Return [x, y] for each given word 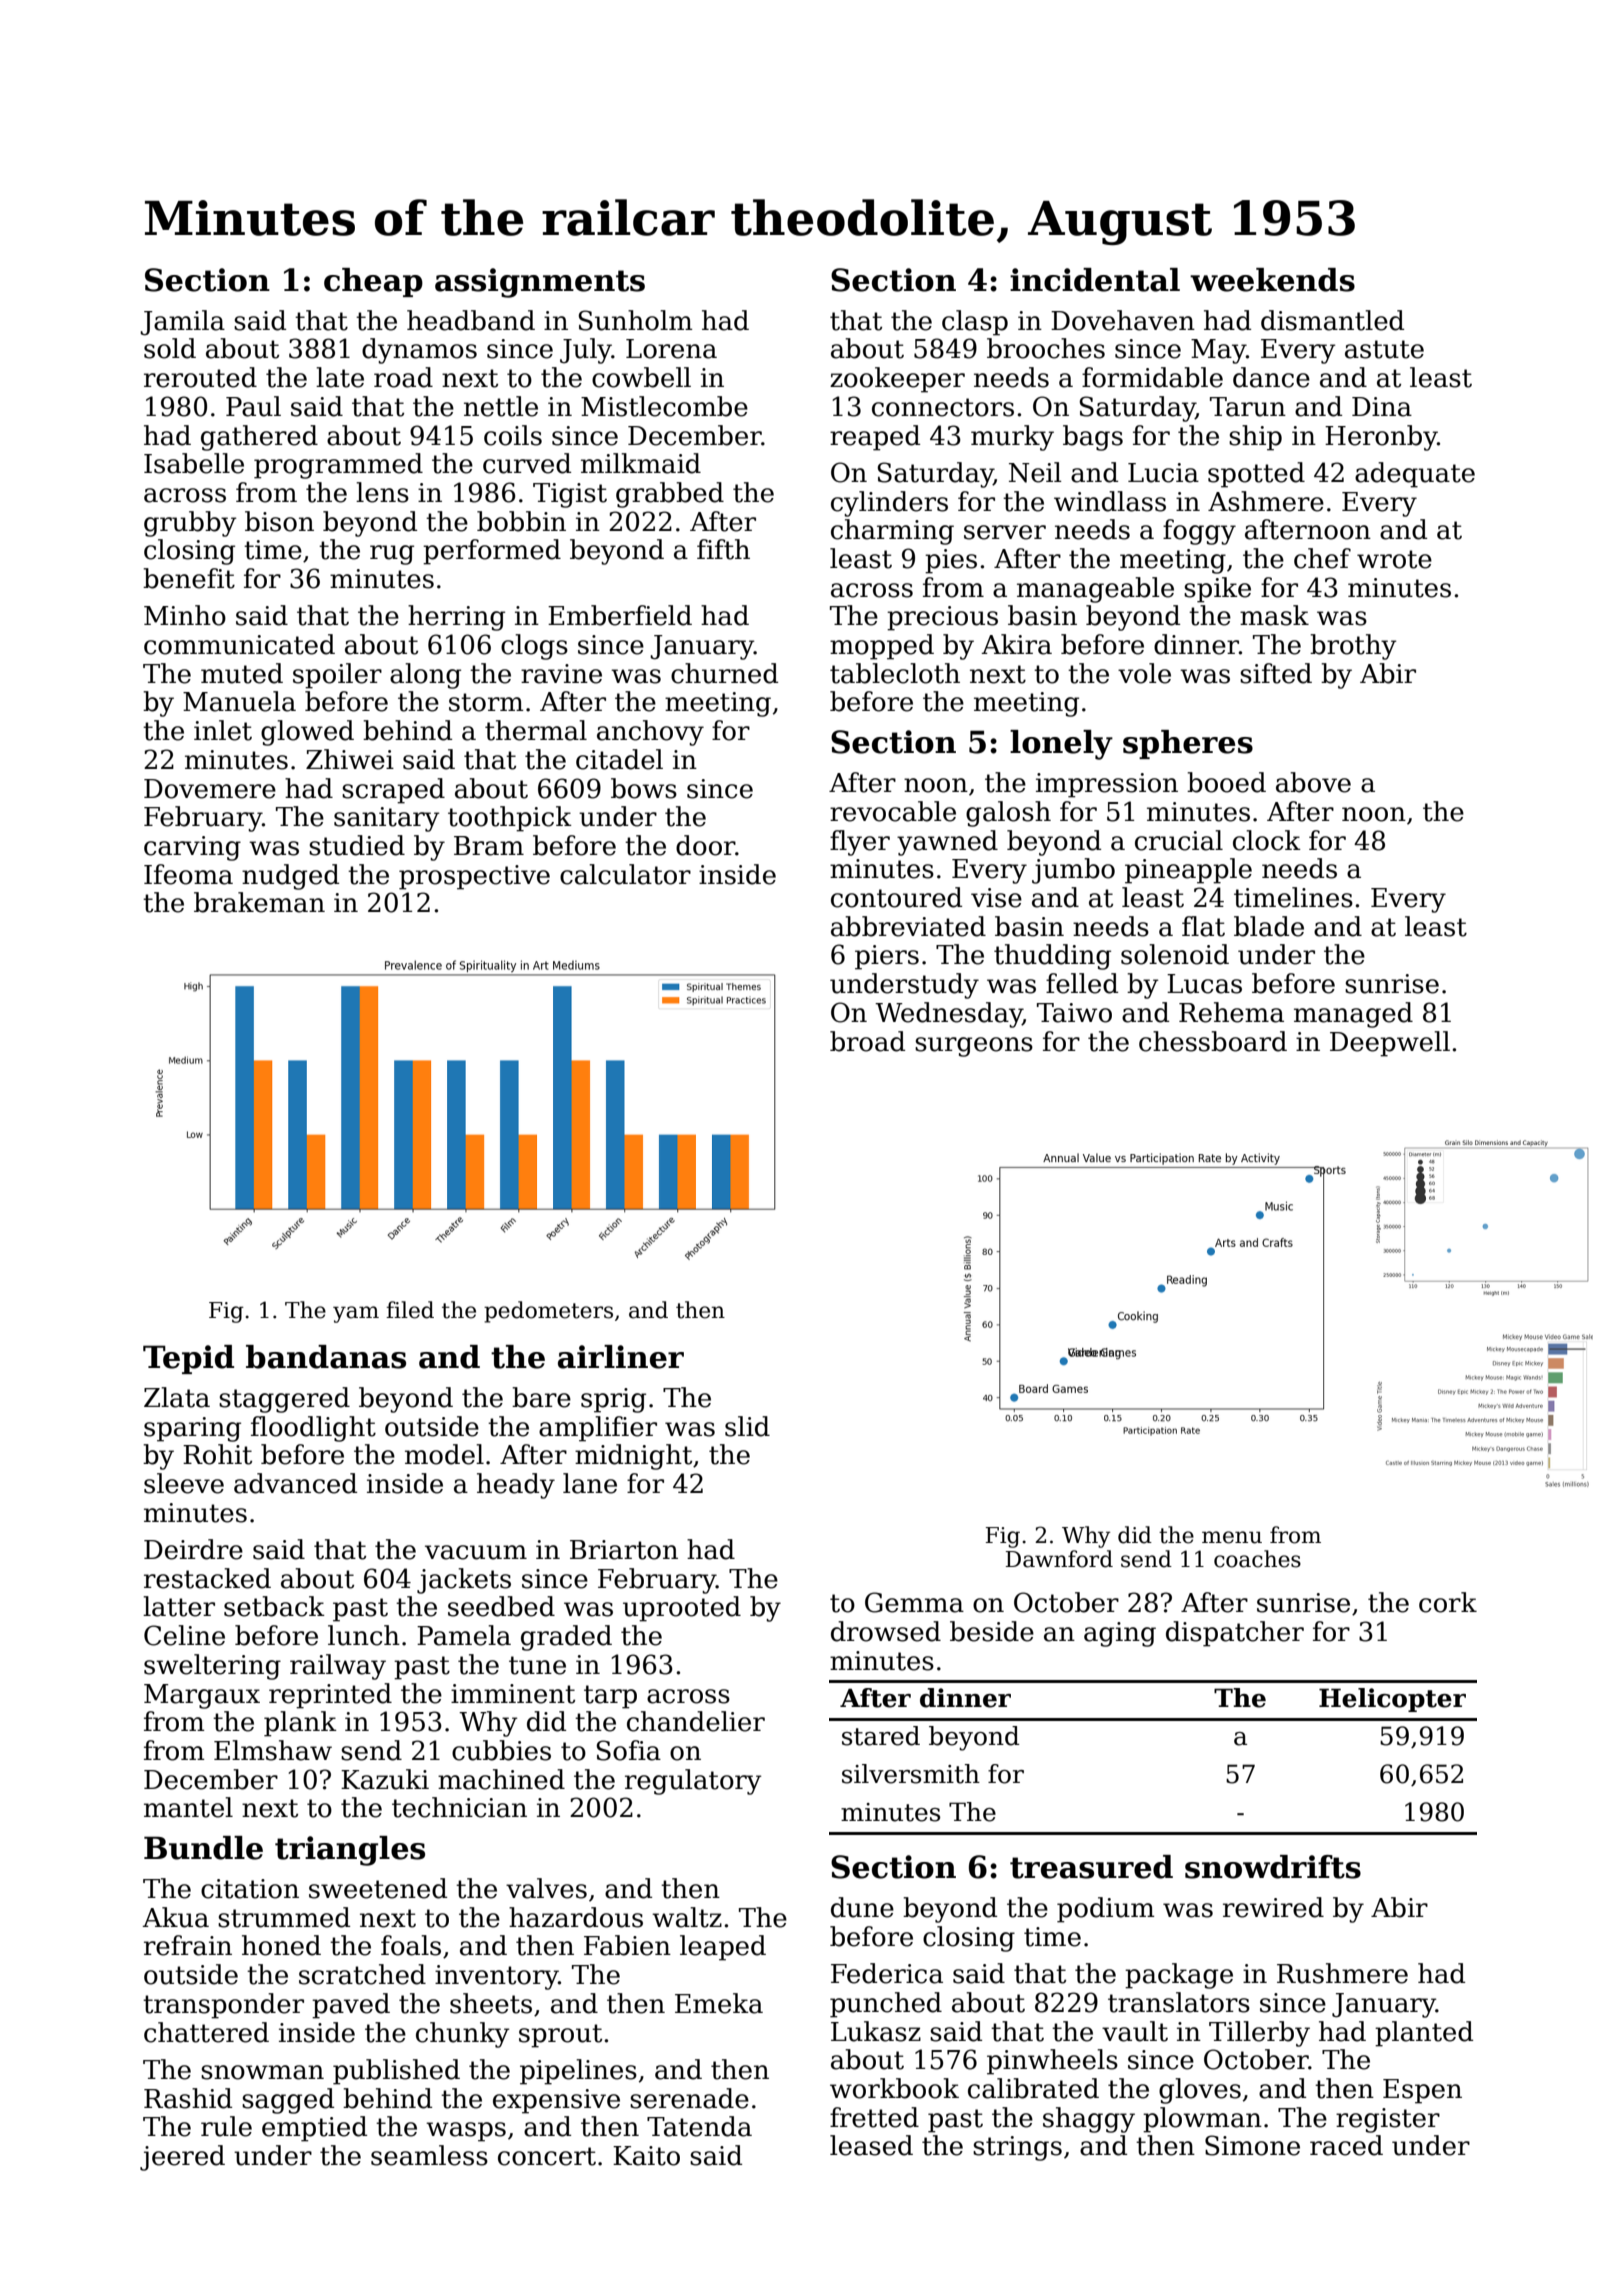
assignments [540, 283]
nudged [290, 877]
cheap [373, 282]
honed [281, 1945]
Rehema [1231, 1012]
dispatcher [1235, 1634]
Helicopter [1392, 1700]
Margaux [202, 1696]
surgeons [974, 1047]
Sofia [629, 1750]
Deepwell [1390, 1044]
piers [887, 957]
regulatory [693, 1782]
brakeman [259, 902]
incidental [1095, 280]
